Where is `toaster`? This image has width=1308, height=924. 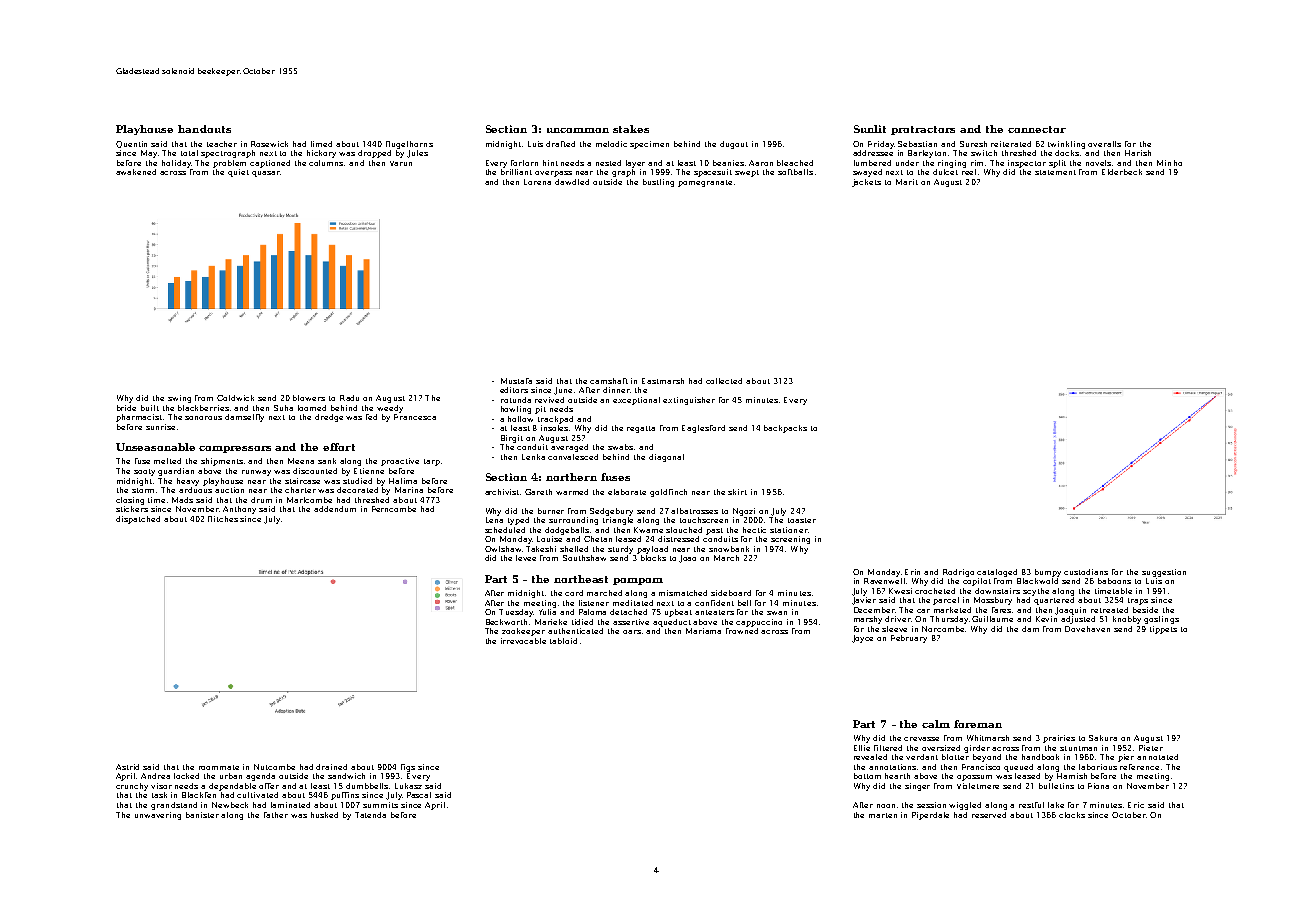 toaster is located at coordinates (802, 520).
